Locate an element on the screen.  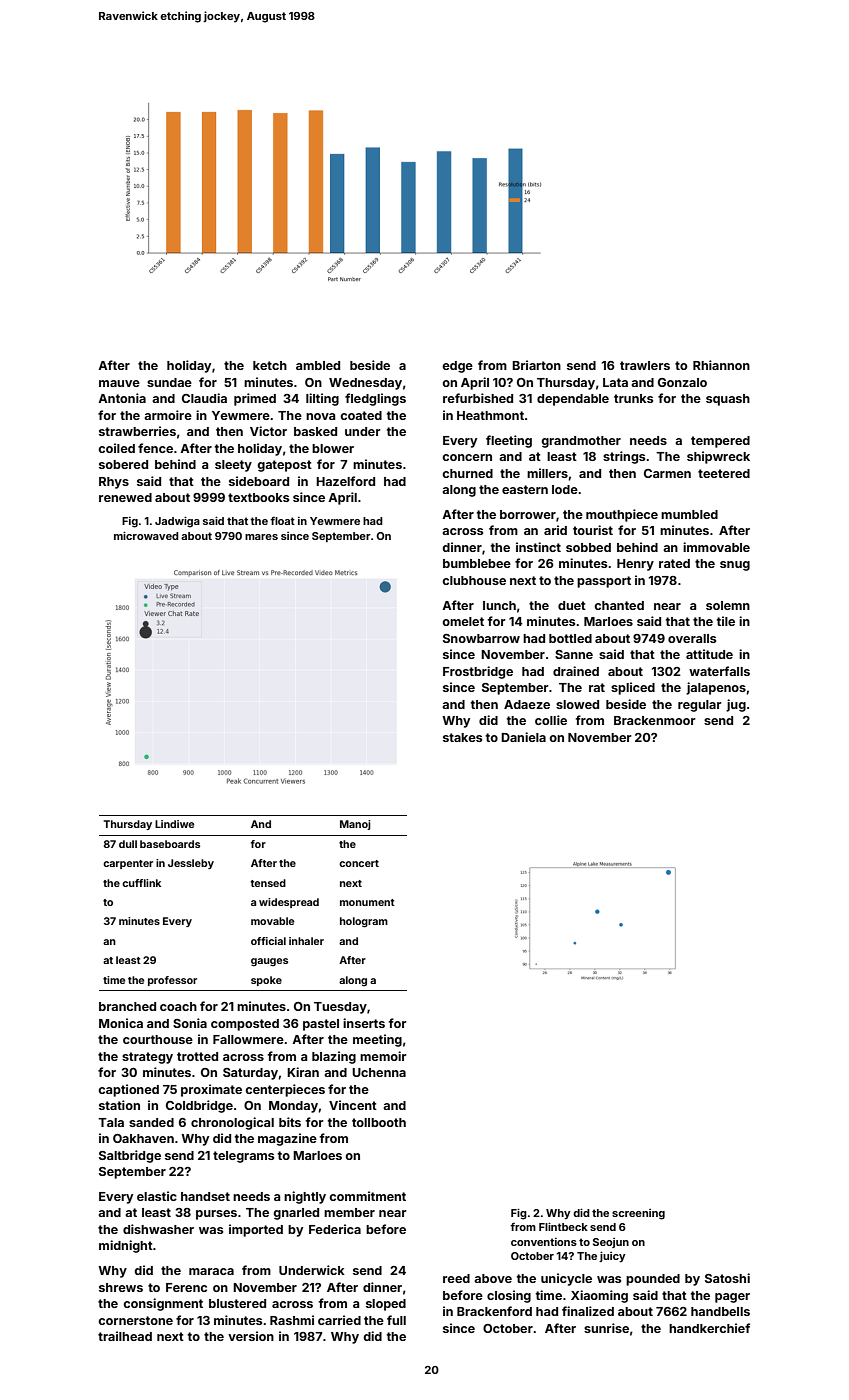
edge is located at coordinates (457, 367).
